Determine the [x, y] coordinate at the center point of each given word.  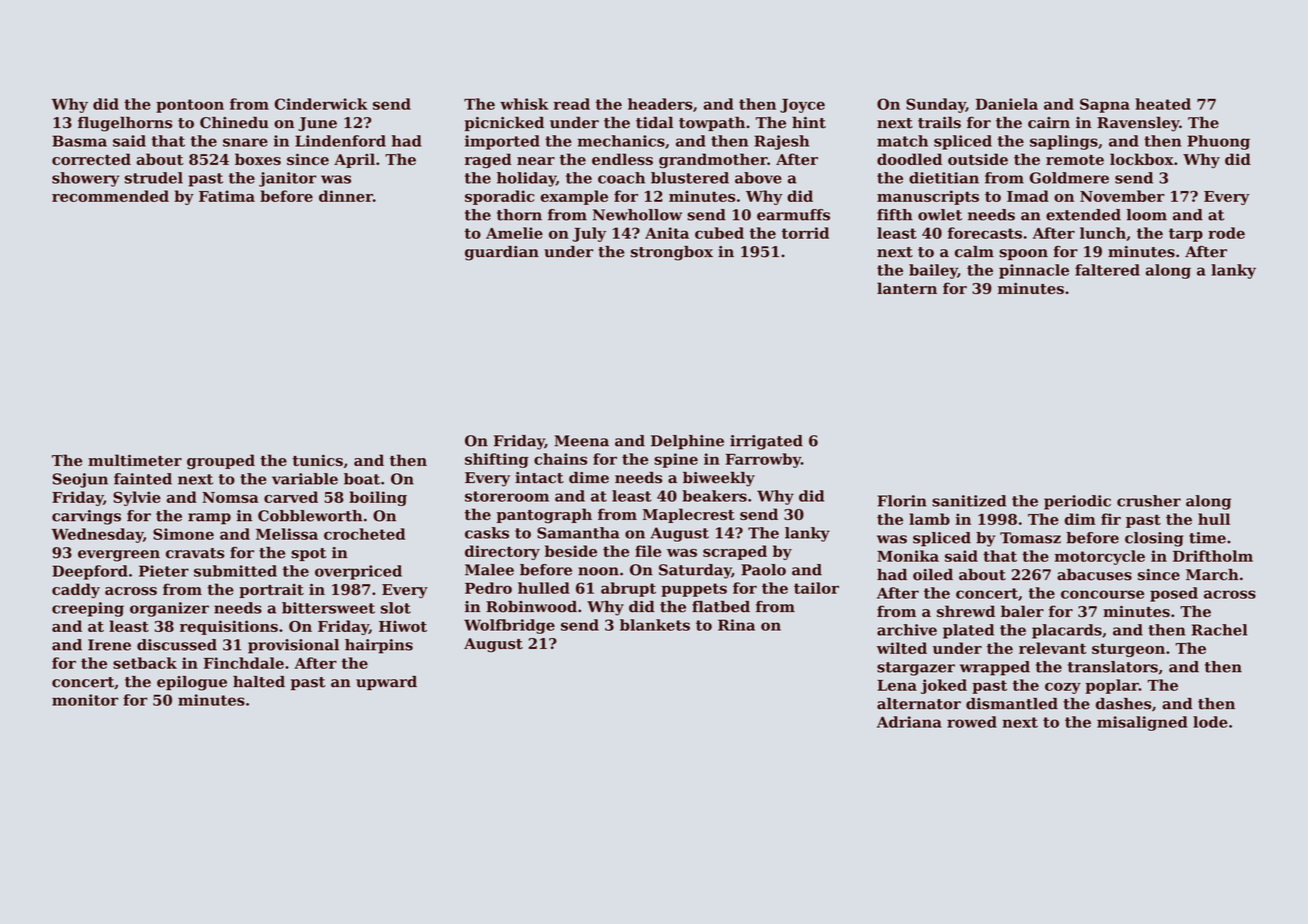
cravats [195, 553]
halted [259, 682]
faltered [1107, 270]
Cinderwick [321, 104]
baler [1022, 611]
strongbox [672, 253]
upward [386, 683]
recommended [110, 196]
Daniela [1007, 104]
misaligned [1142, 723]
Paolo [763, 570]
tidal [654, 123]
